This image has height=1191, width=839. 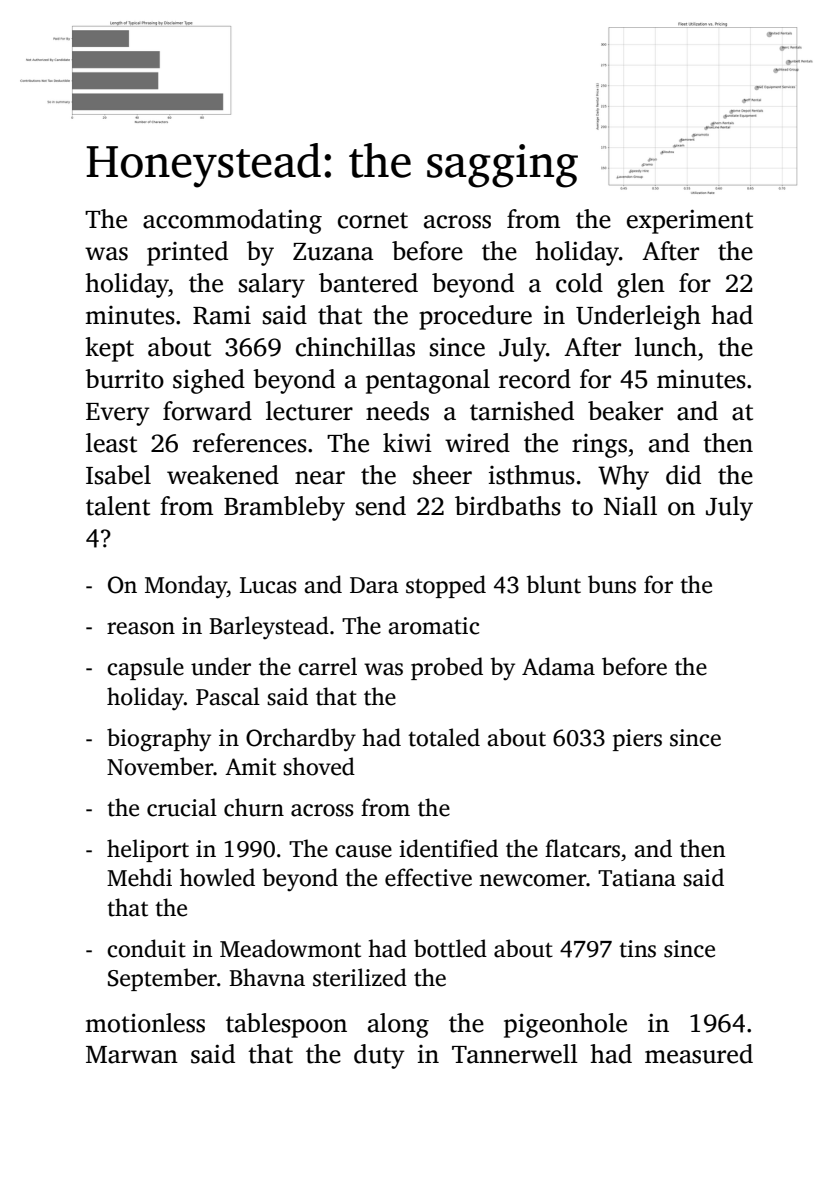 What do you see at coordinates (145, 1023) in the image?
I see `motionless` at bounding box center [145, 1023].
